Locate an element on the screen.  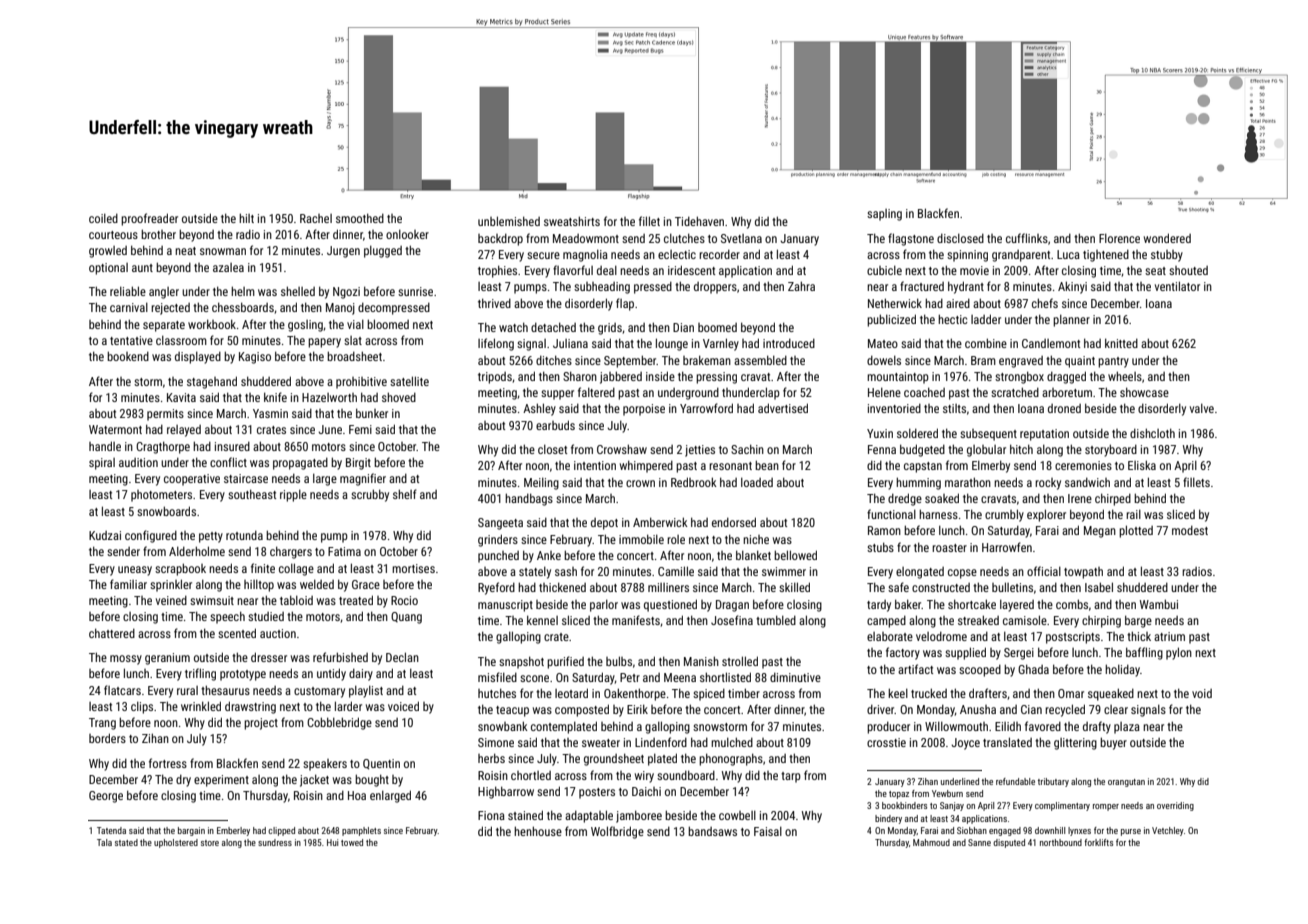
mortises is located at coordinates (413, 568).
